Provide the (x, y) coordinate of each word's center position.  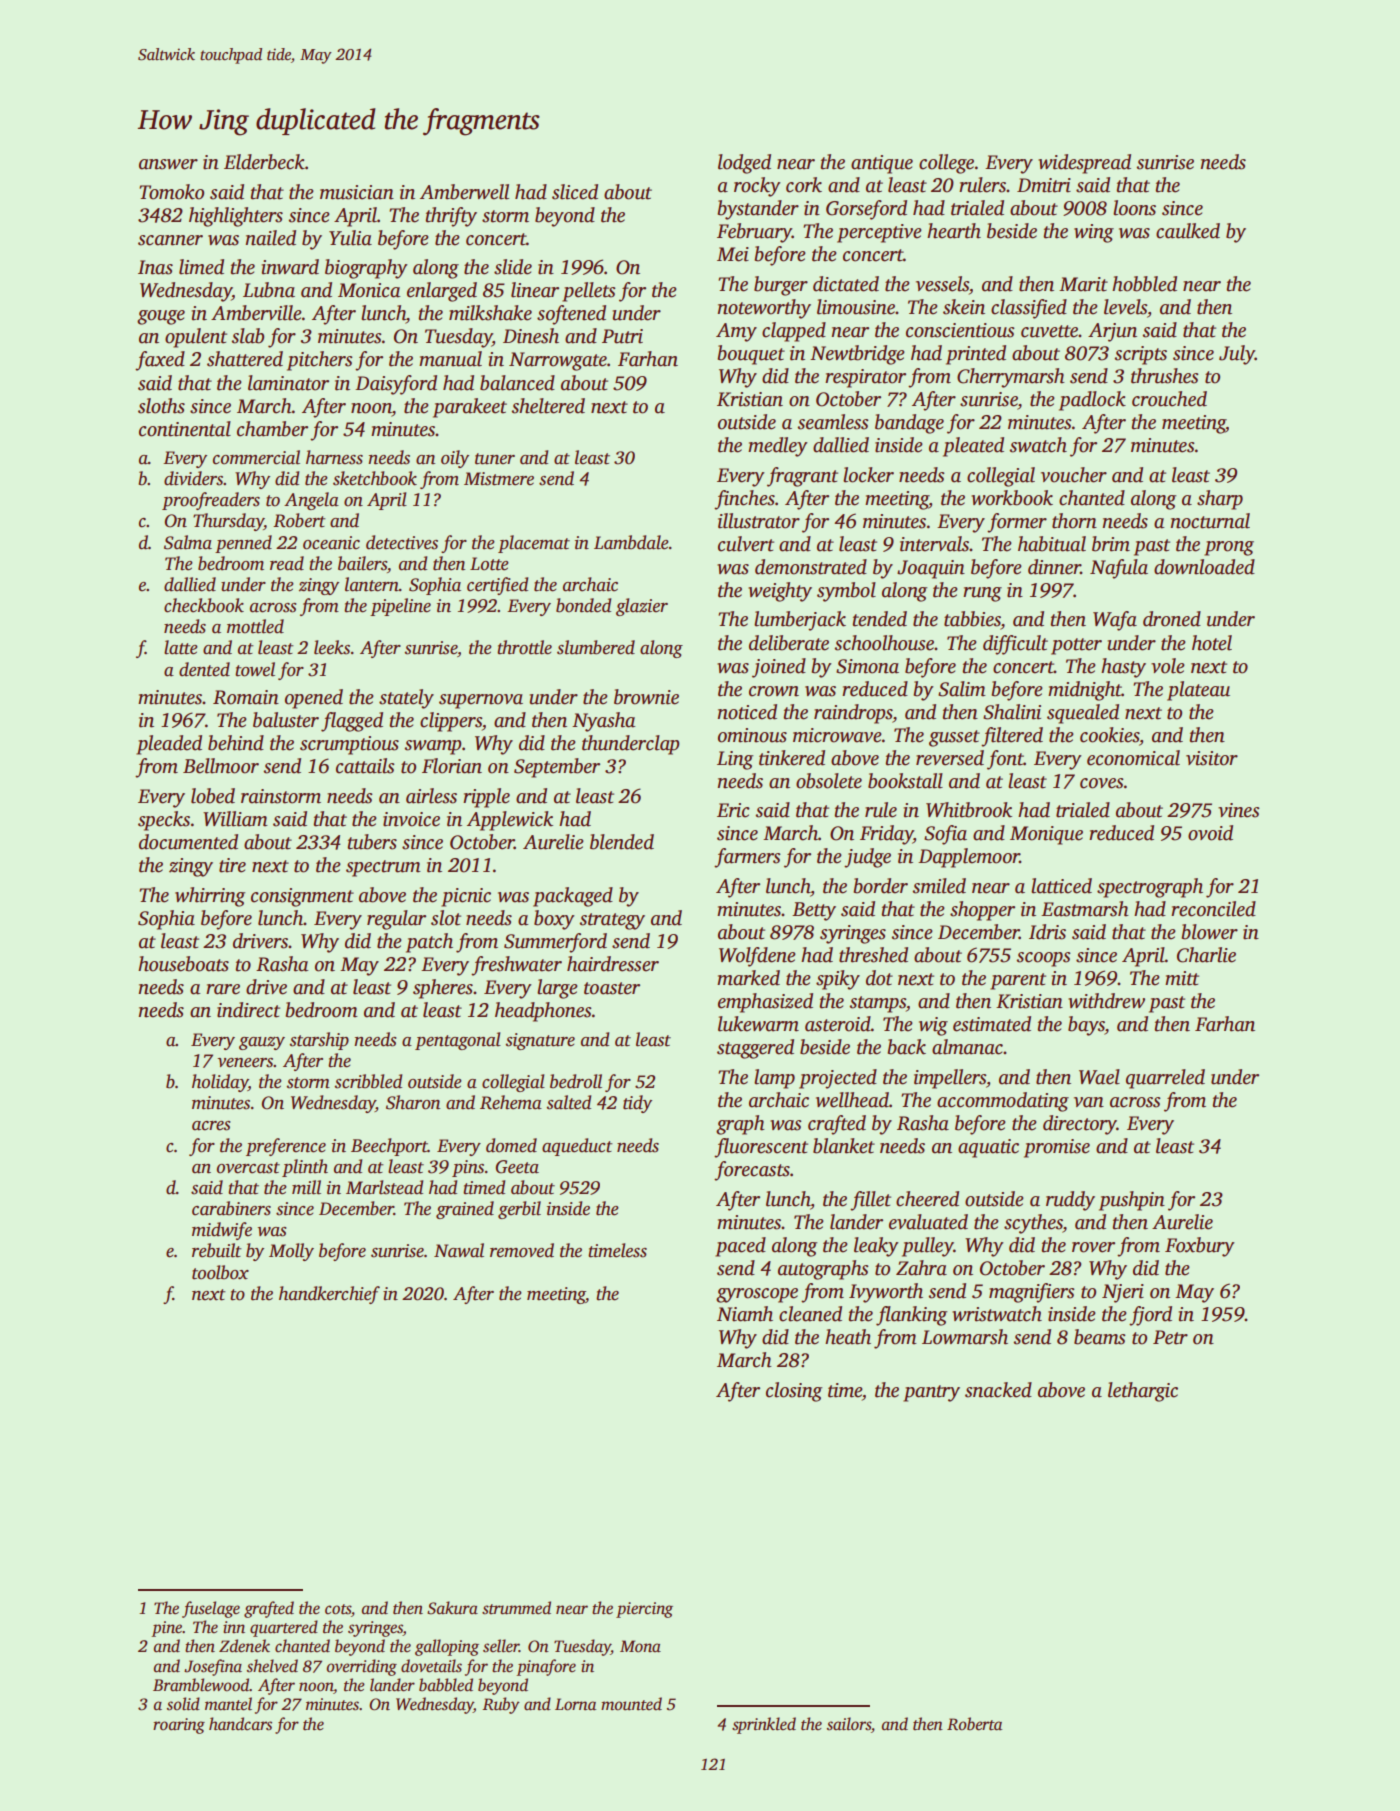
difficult (1015, 645)
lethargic (1143, 1392)
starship (319, 1041)
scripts (1140, 355)
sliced (575, 192)
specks (164, 821)
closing (794, 1392)
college (946, 164)
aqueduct (577, 1147)
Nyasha (603, 722)
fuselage (211, 1609)
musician (357, 192)
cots (338, 1609)
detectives (402, 542)
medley (778, 447)
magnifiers (1031, 1293)
